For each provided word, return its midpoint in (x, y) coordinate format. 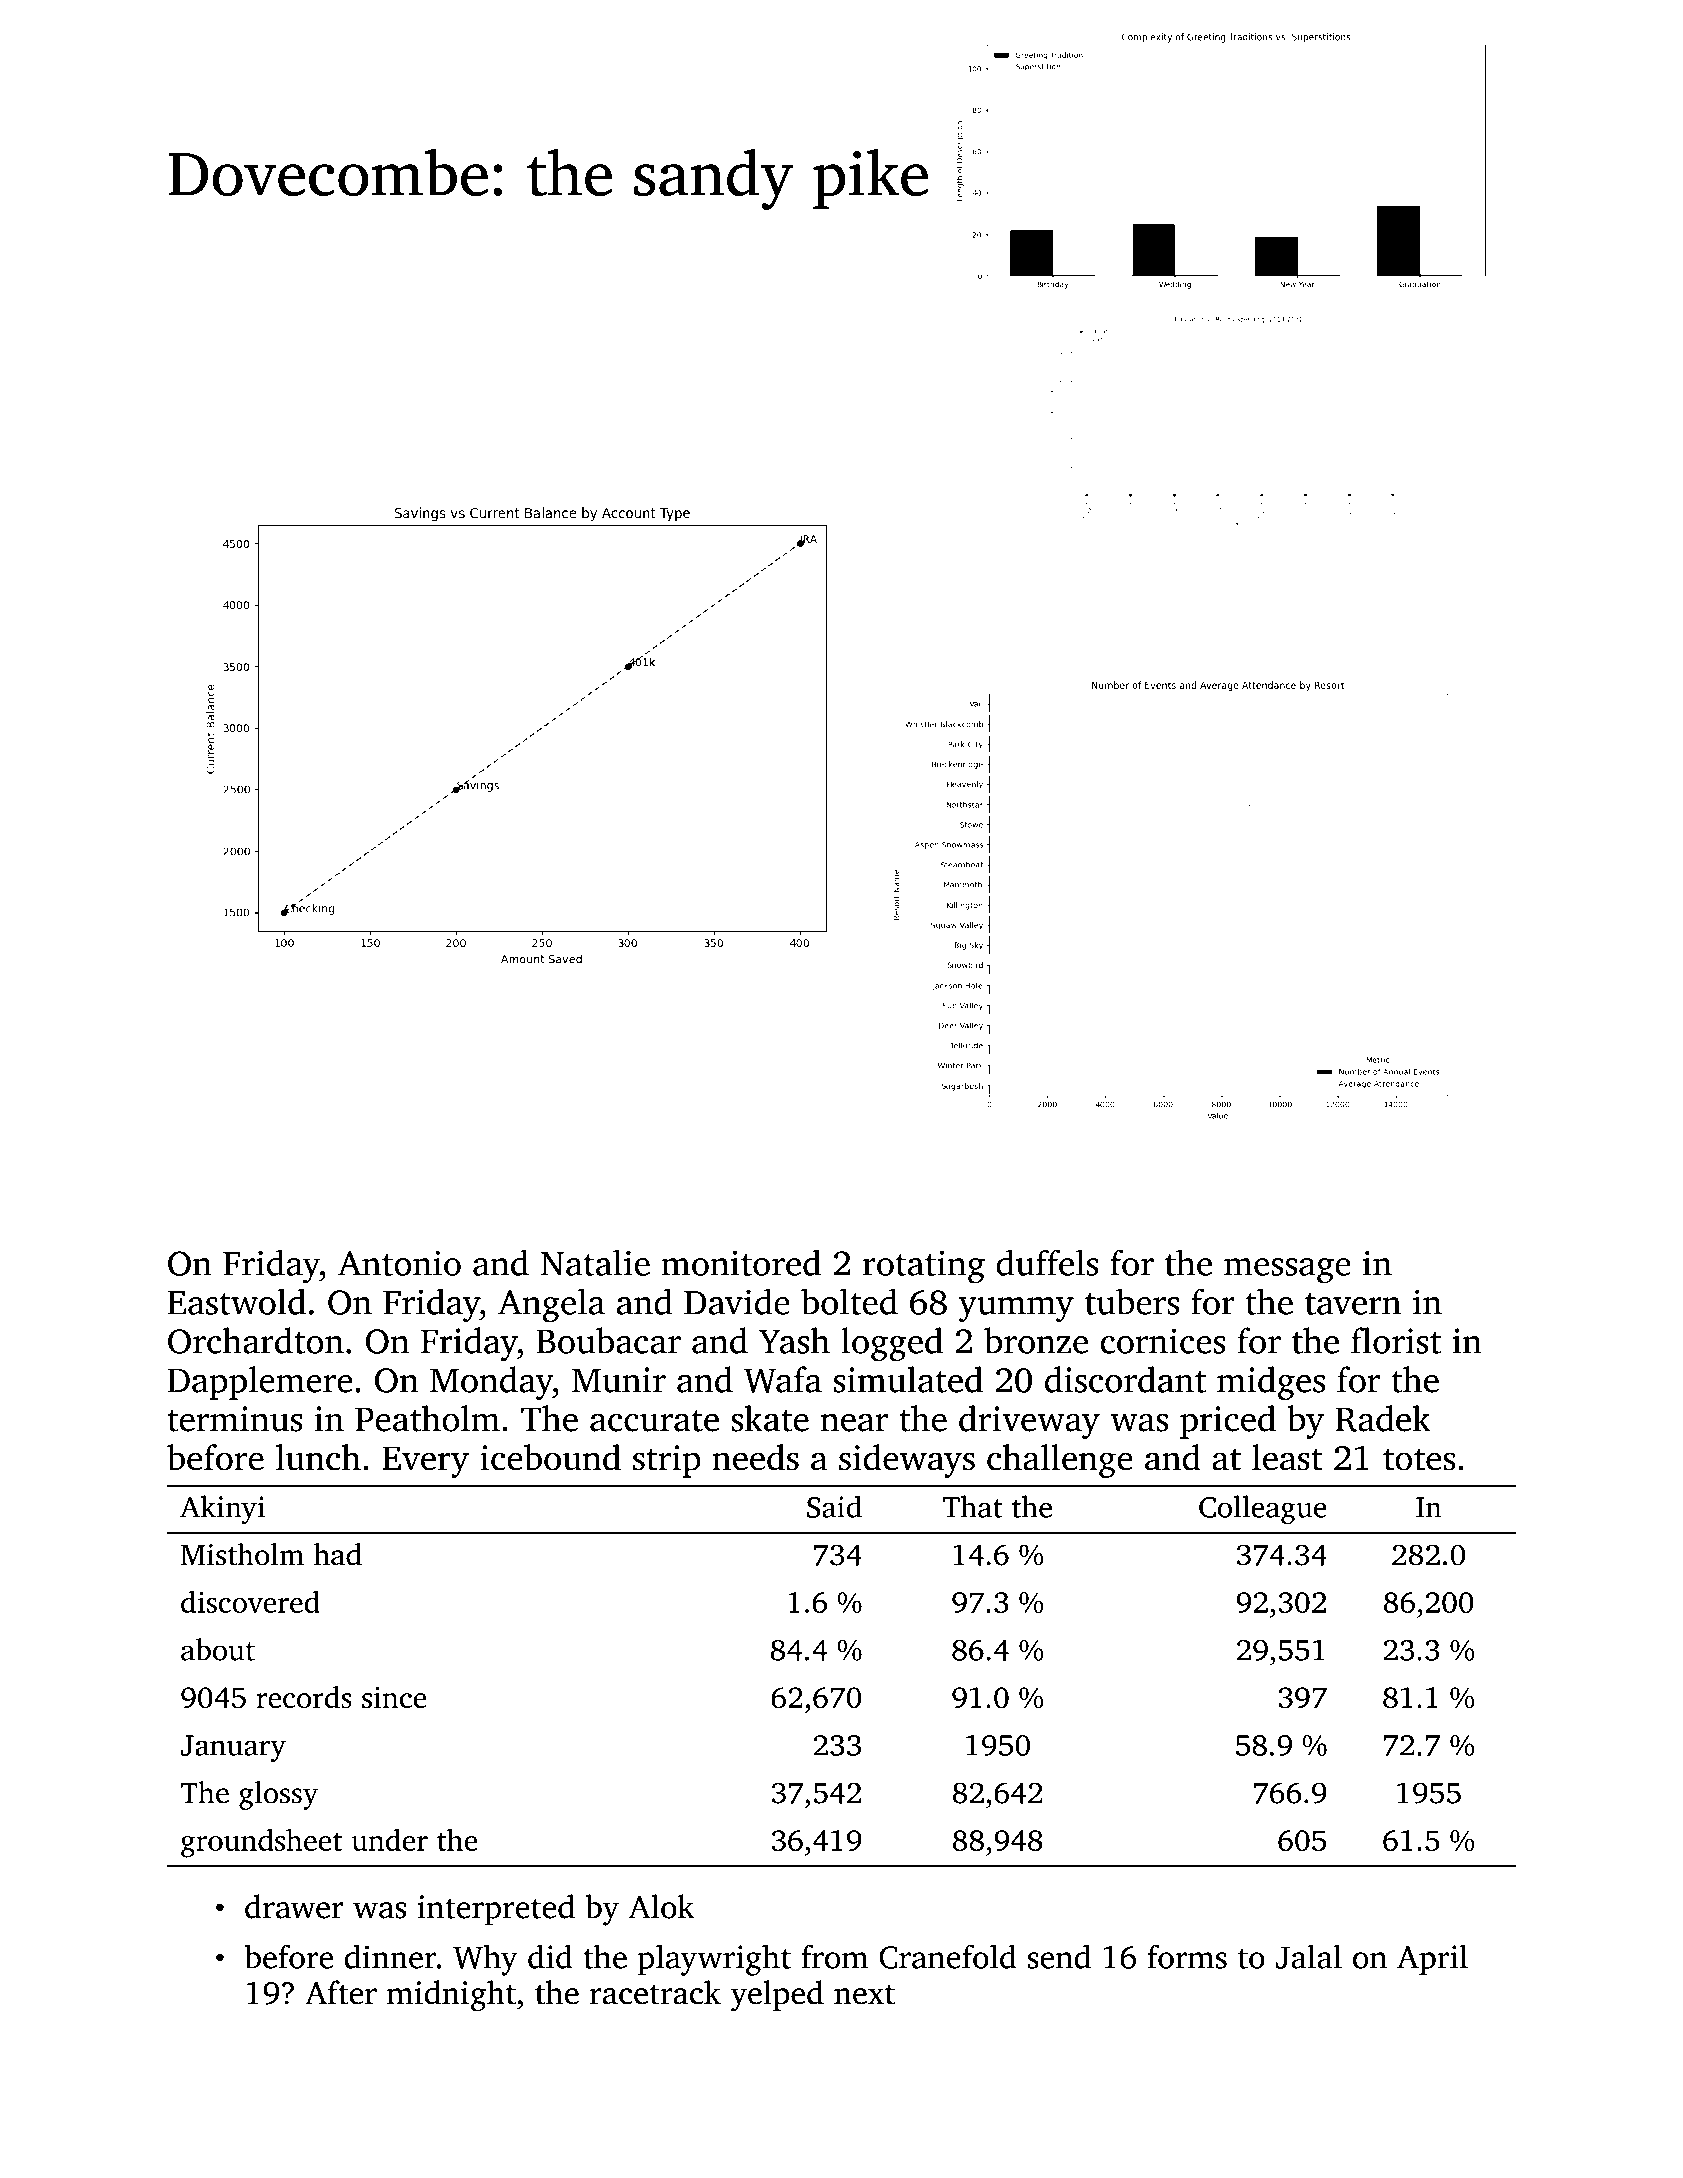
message (1287, 1271)
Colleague (1263, 1509)
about (218, 1649)
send (1059, 1956)
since (394, 1697)
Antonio (399, 1263)
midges (1271, 1383)
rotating (924, 1267)
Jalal (1308, 1956)
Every (425, 1462)
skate (770, 1418)
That (973, 1506)
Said (834, 1506)
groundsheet (261, 1843)
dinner (390, 1956)
